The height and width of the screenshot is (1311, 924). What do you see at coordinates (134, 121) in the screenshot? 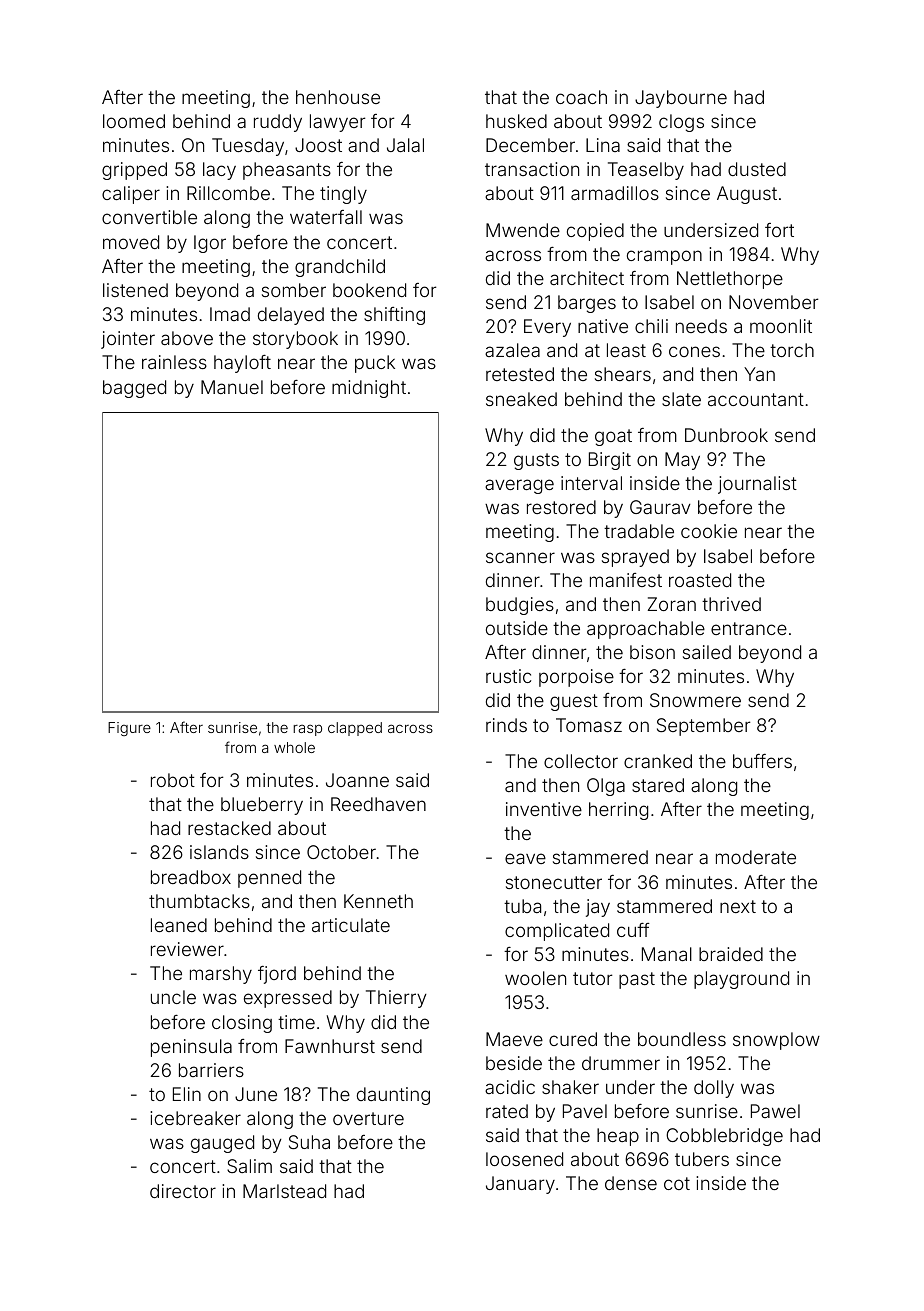
I see `loomed` at bounding box center [134, 121].
